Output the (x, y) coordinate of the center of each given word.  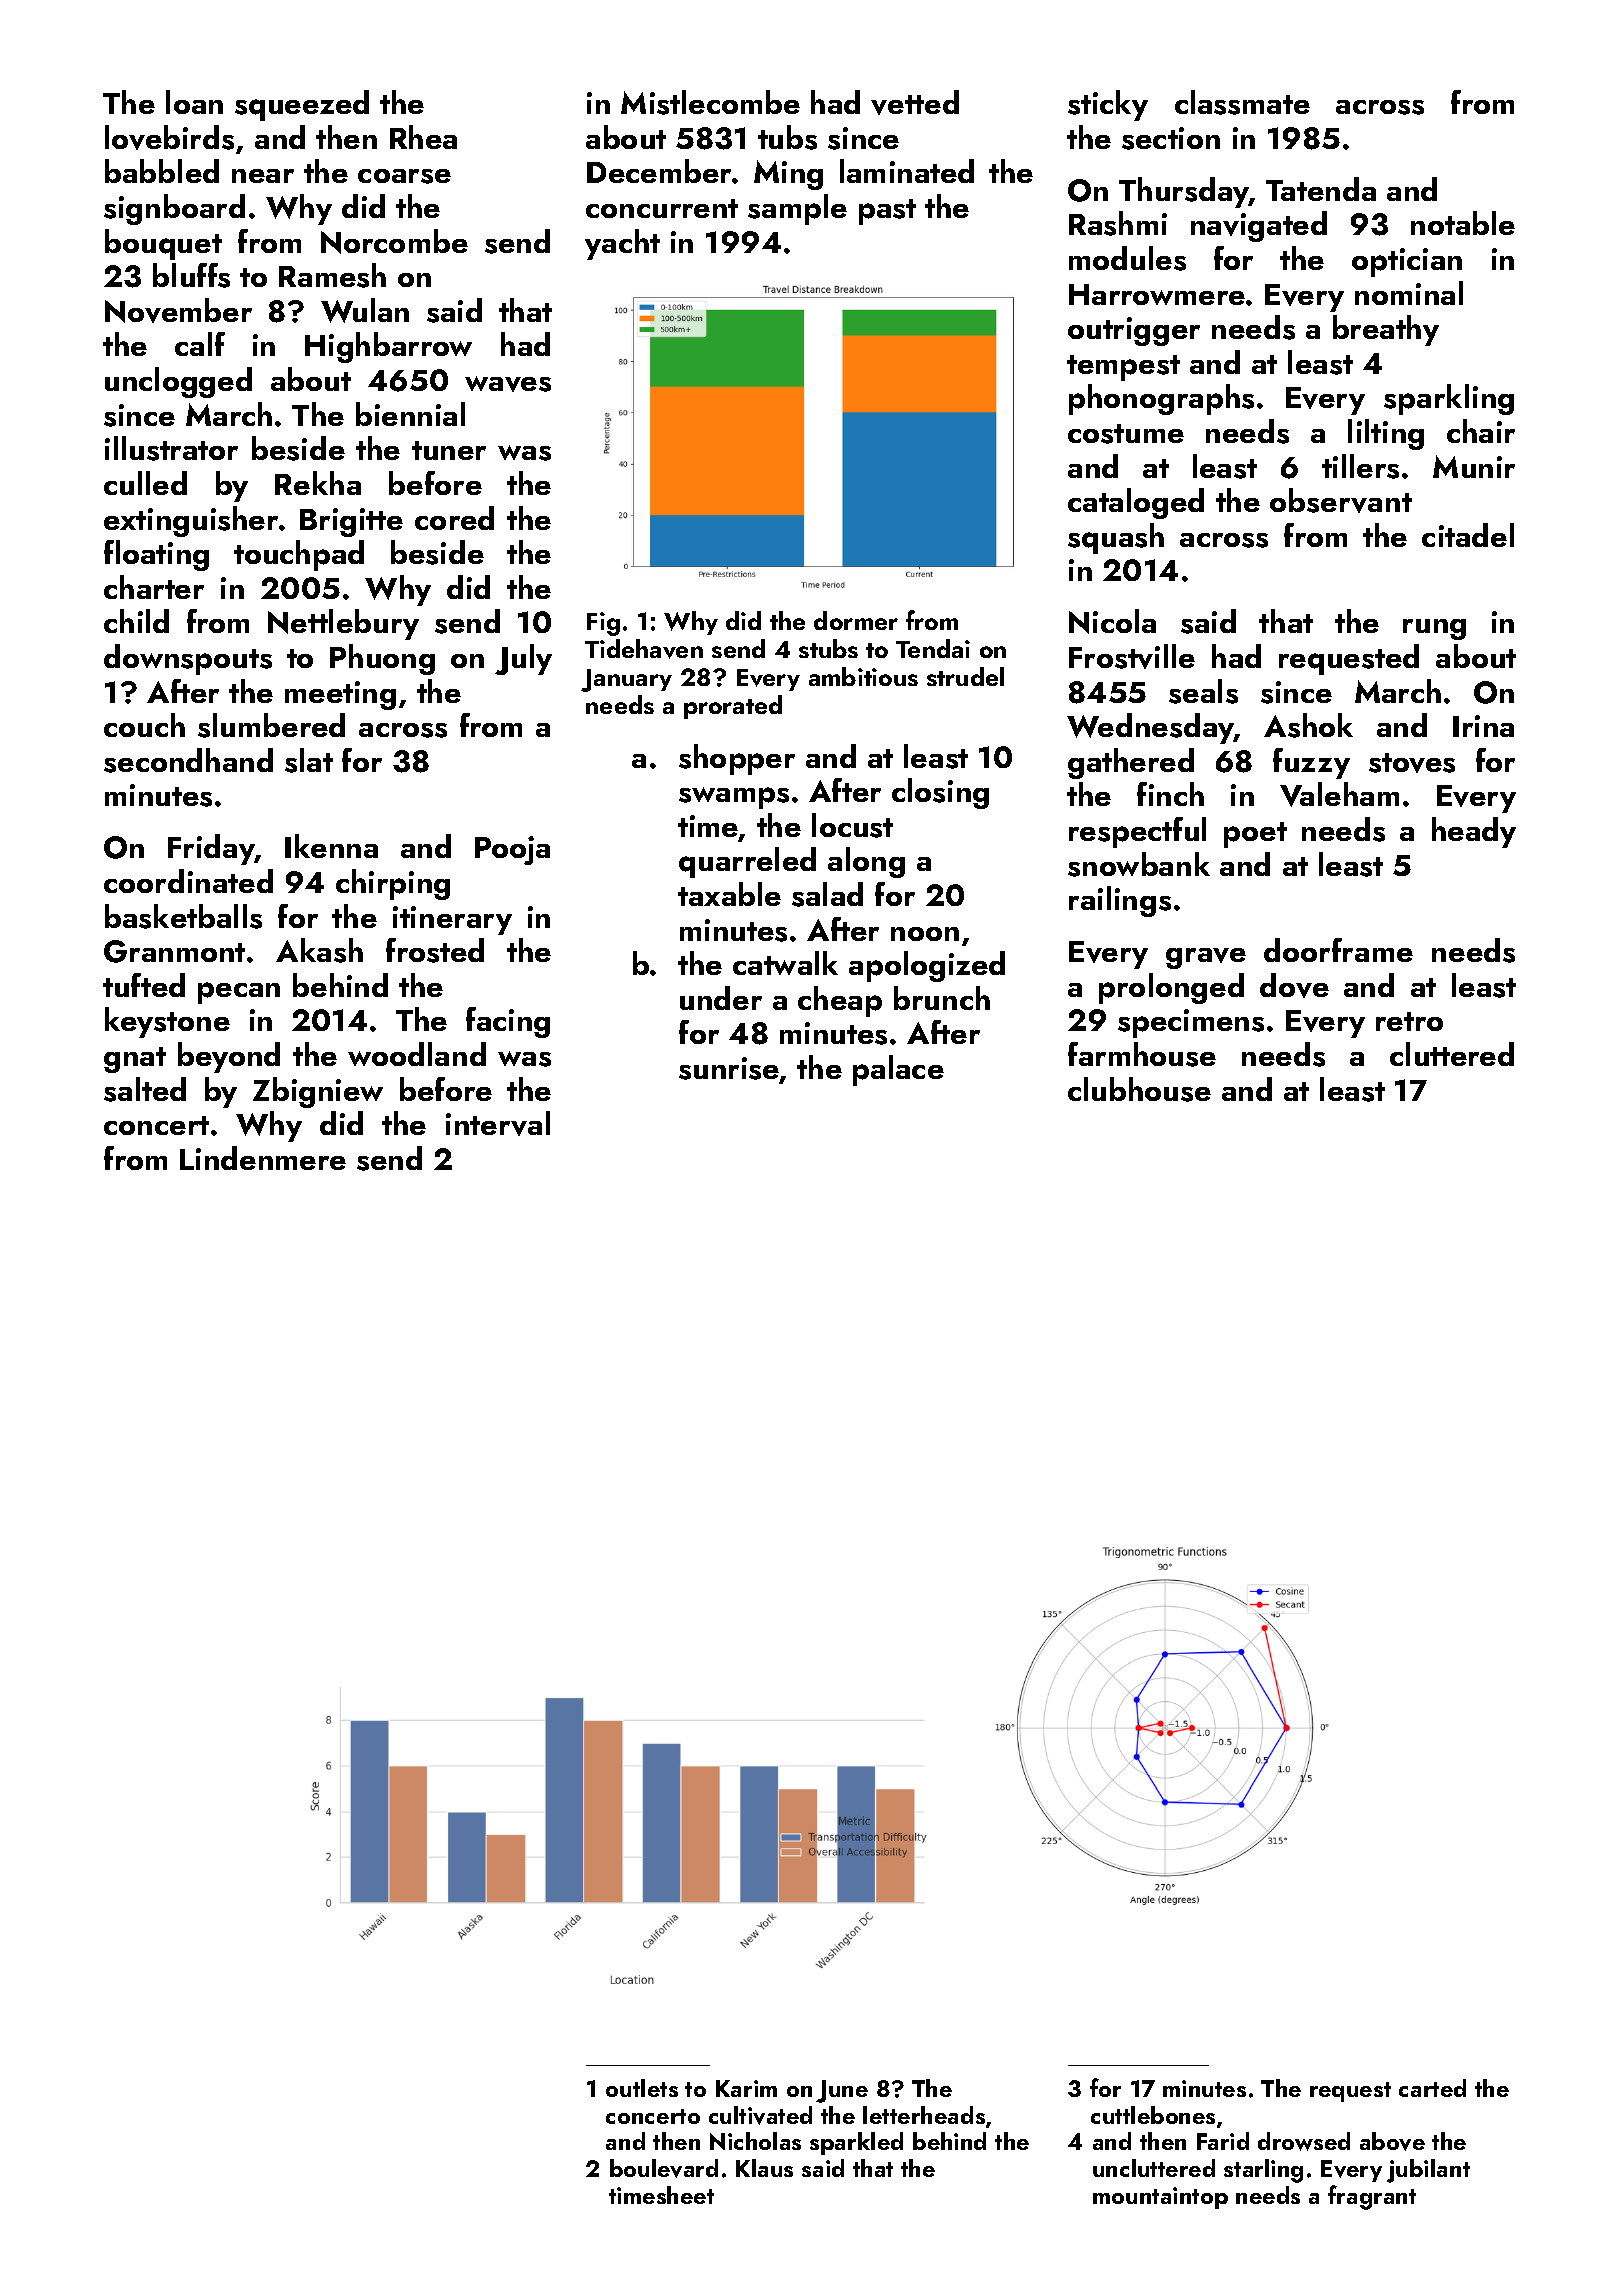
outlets (642, 2088)
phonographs (1161, 399)
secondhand (188, 760)
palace (898, 1070)
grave (1206, 958)
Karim (746, 2088)
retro (1409, 1021)
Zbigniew (318, 1092)
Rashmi (1118, 223)
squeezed (302, 105)
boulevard (664, 2168)
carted (1432, 2088)
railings (1120, 901)
